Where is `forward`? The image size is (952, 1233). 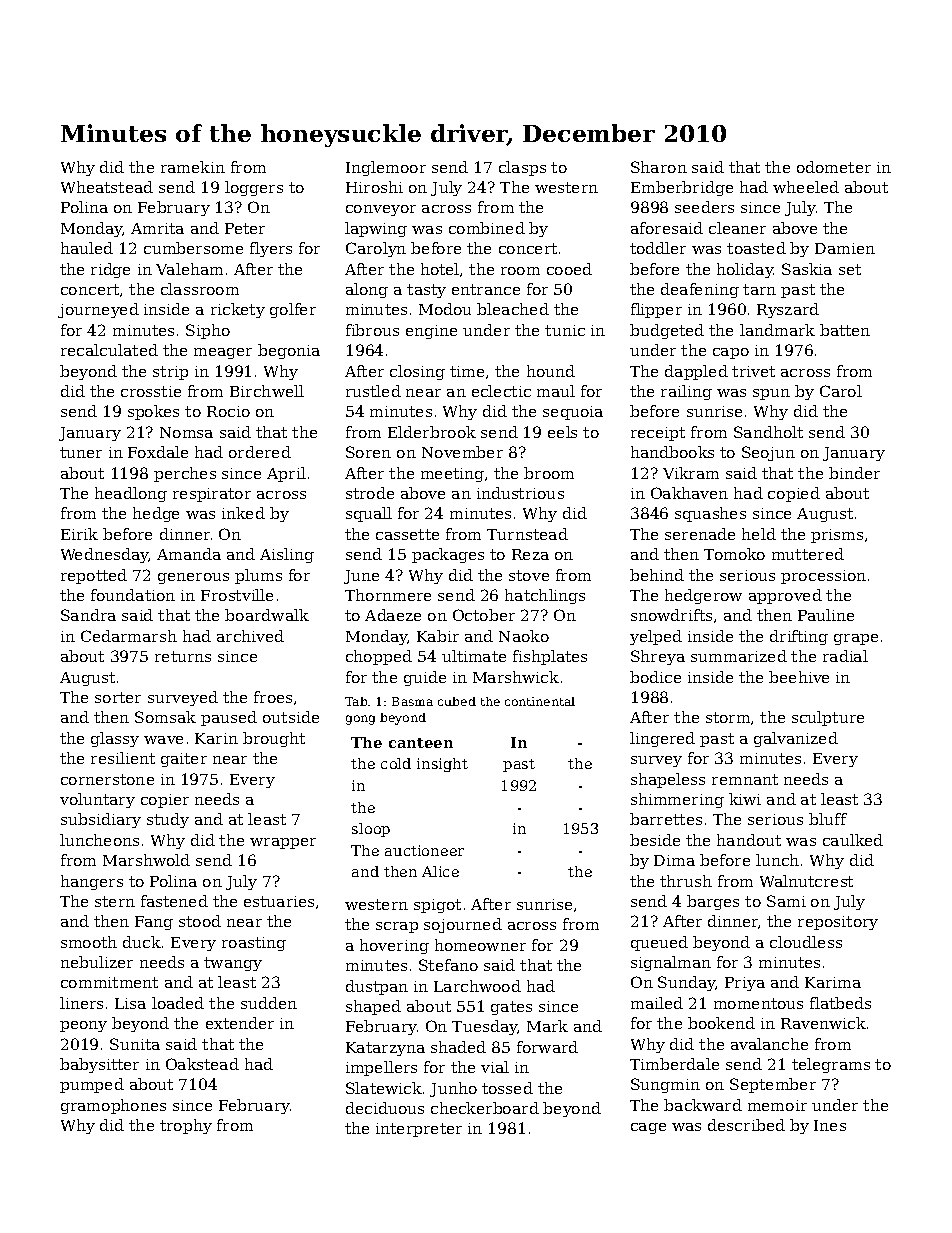
forward is located at coordinates (547, 1047).
